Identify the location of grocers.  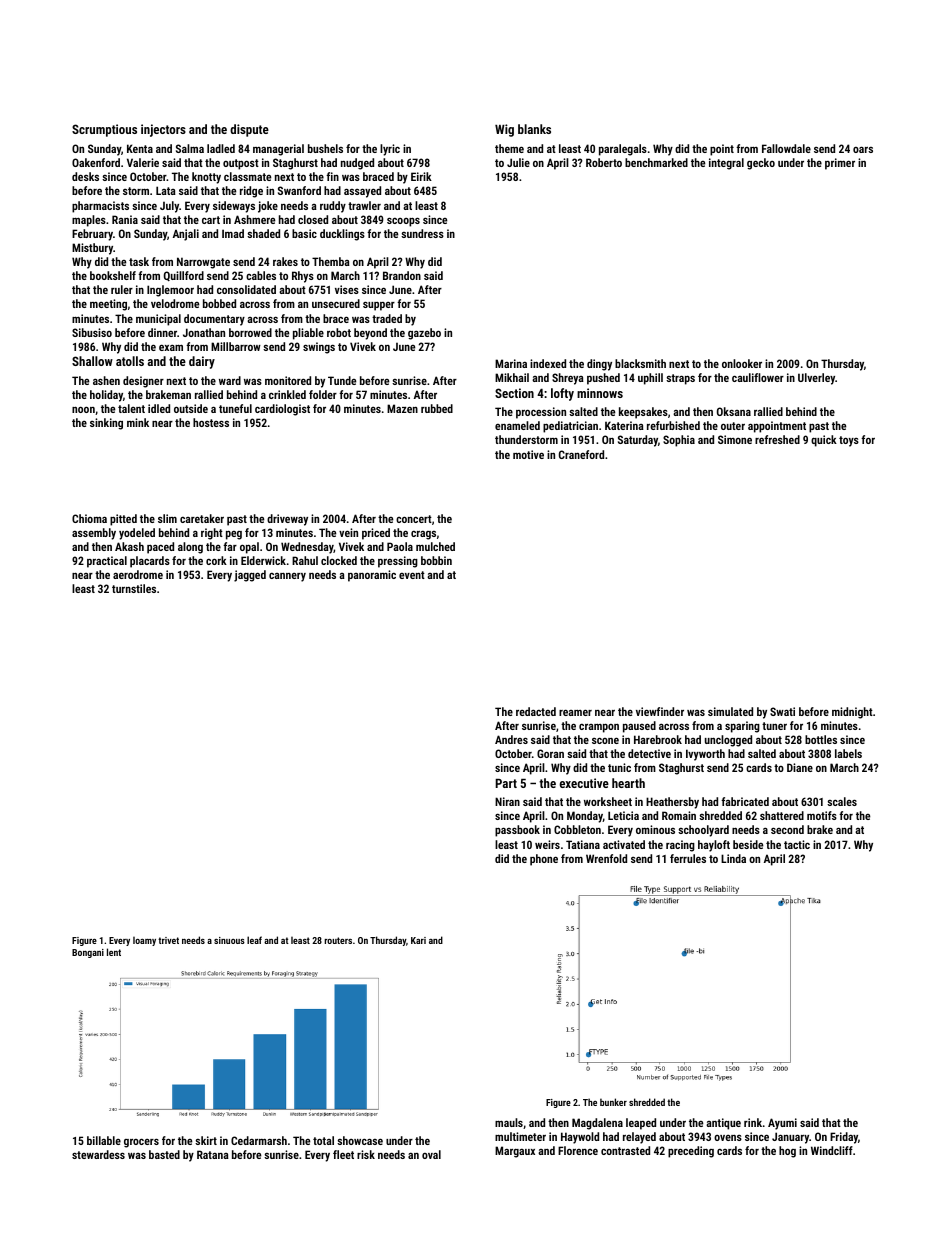
(141, 1143).
